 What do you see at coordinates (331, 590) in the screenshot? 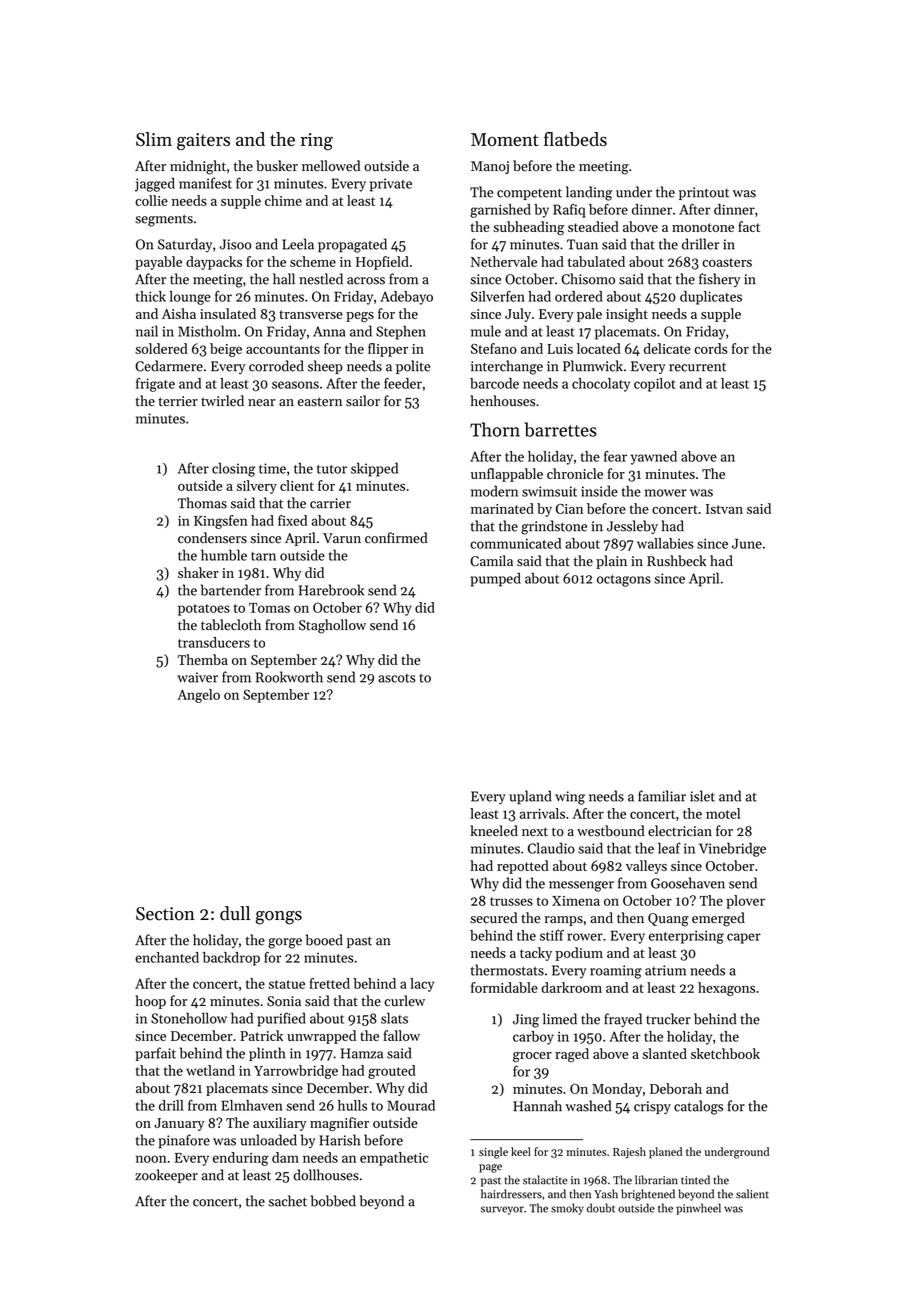
I see `Harebrook` at bounding box center [331, 590].
